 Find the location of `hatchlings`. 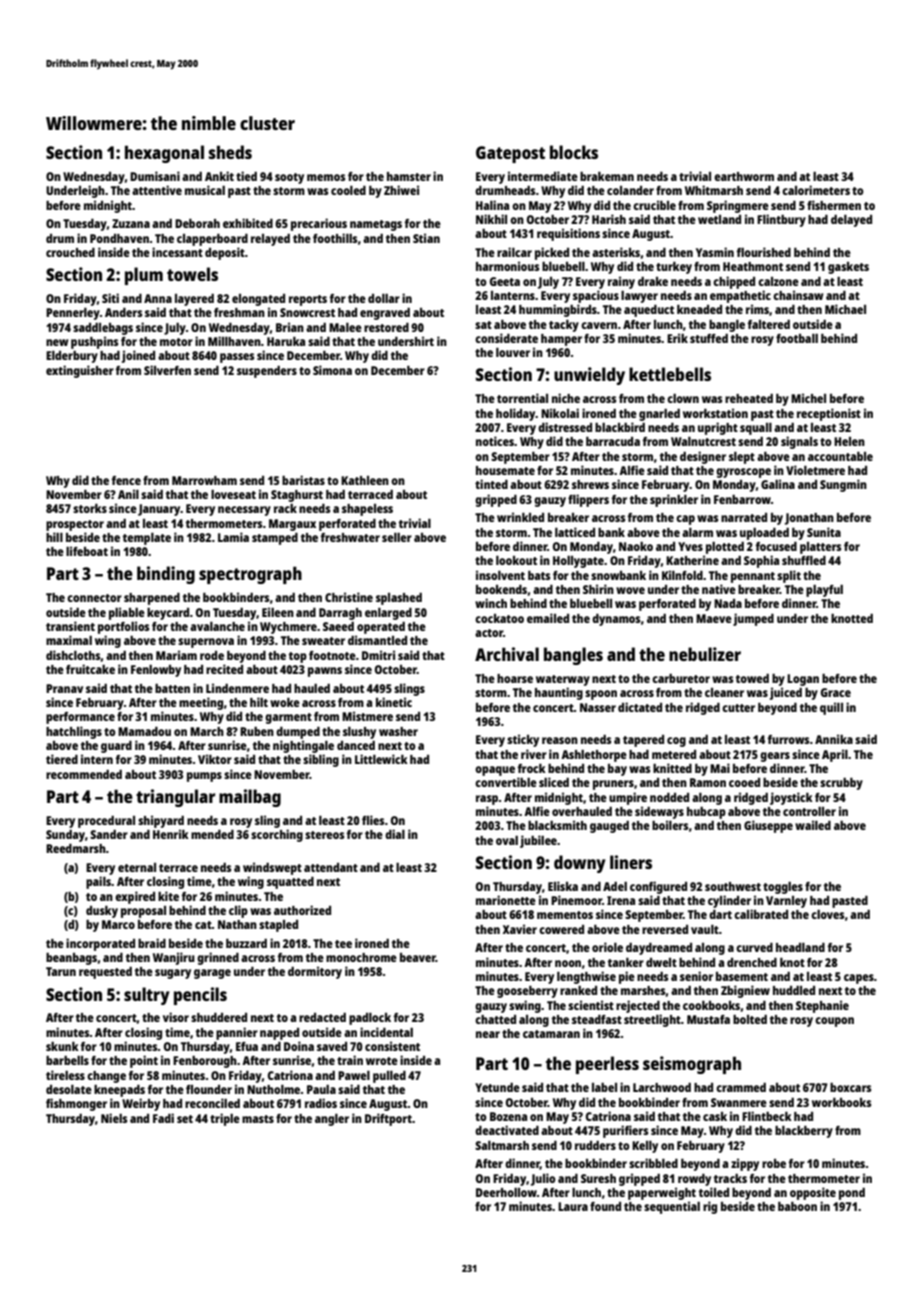

hatchlings is located at coordinates (74, 732).
